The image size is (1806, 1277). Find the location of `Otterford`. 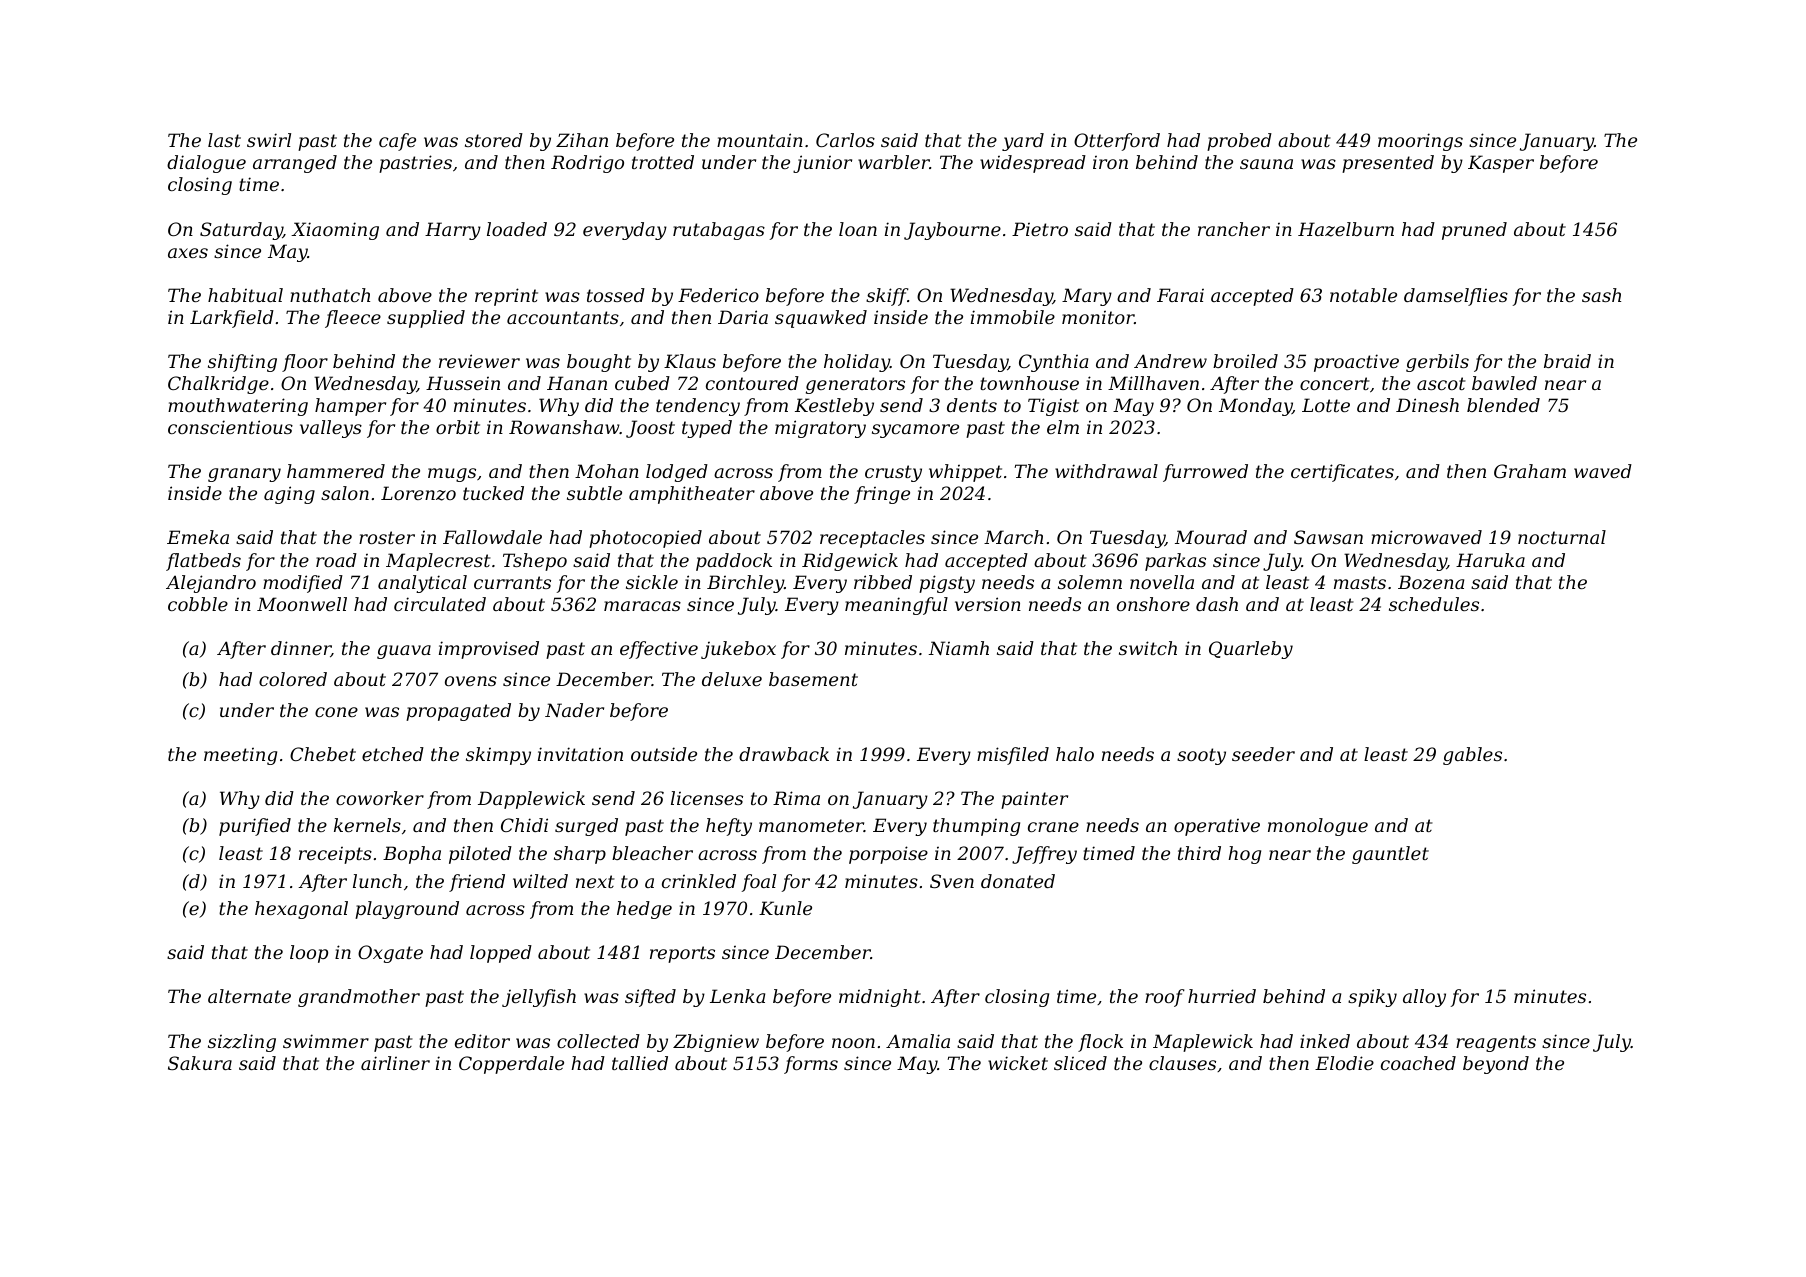

Otterford is located at coordinates (1117, 142).
